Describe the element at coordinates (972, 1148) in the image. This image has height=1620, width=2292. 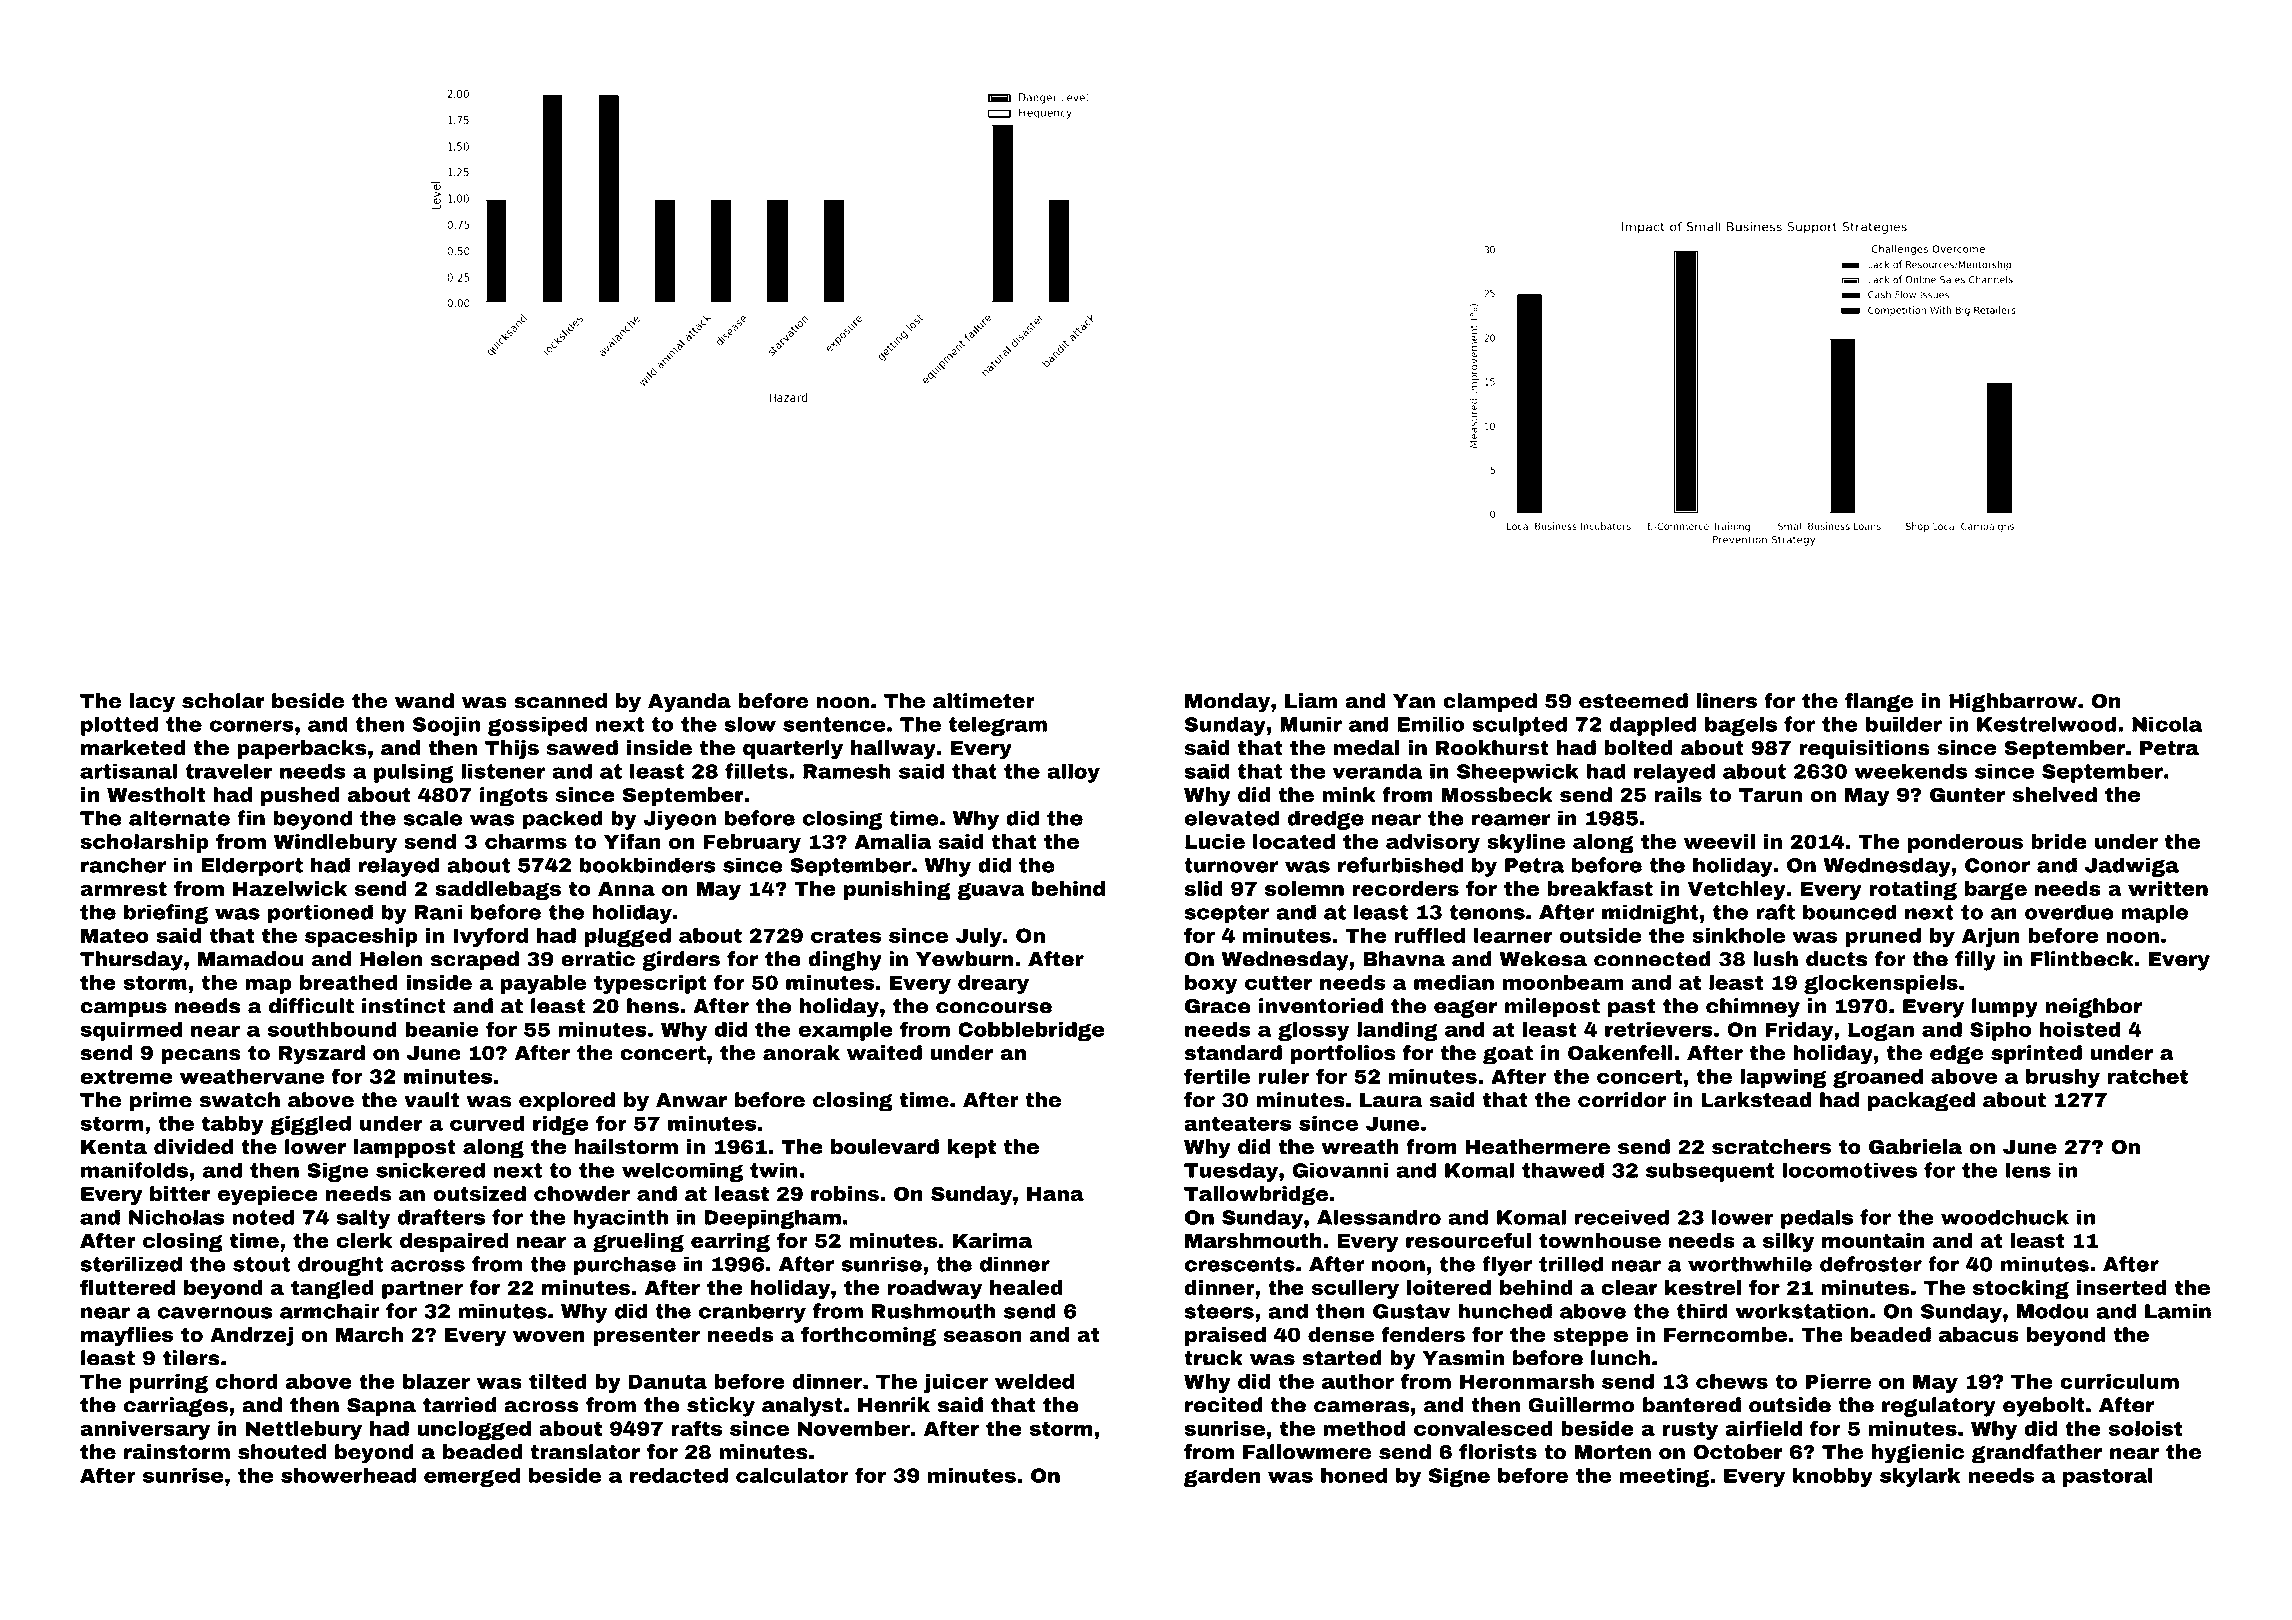
I see `kept` at that location.
